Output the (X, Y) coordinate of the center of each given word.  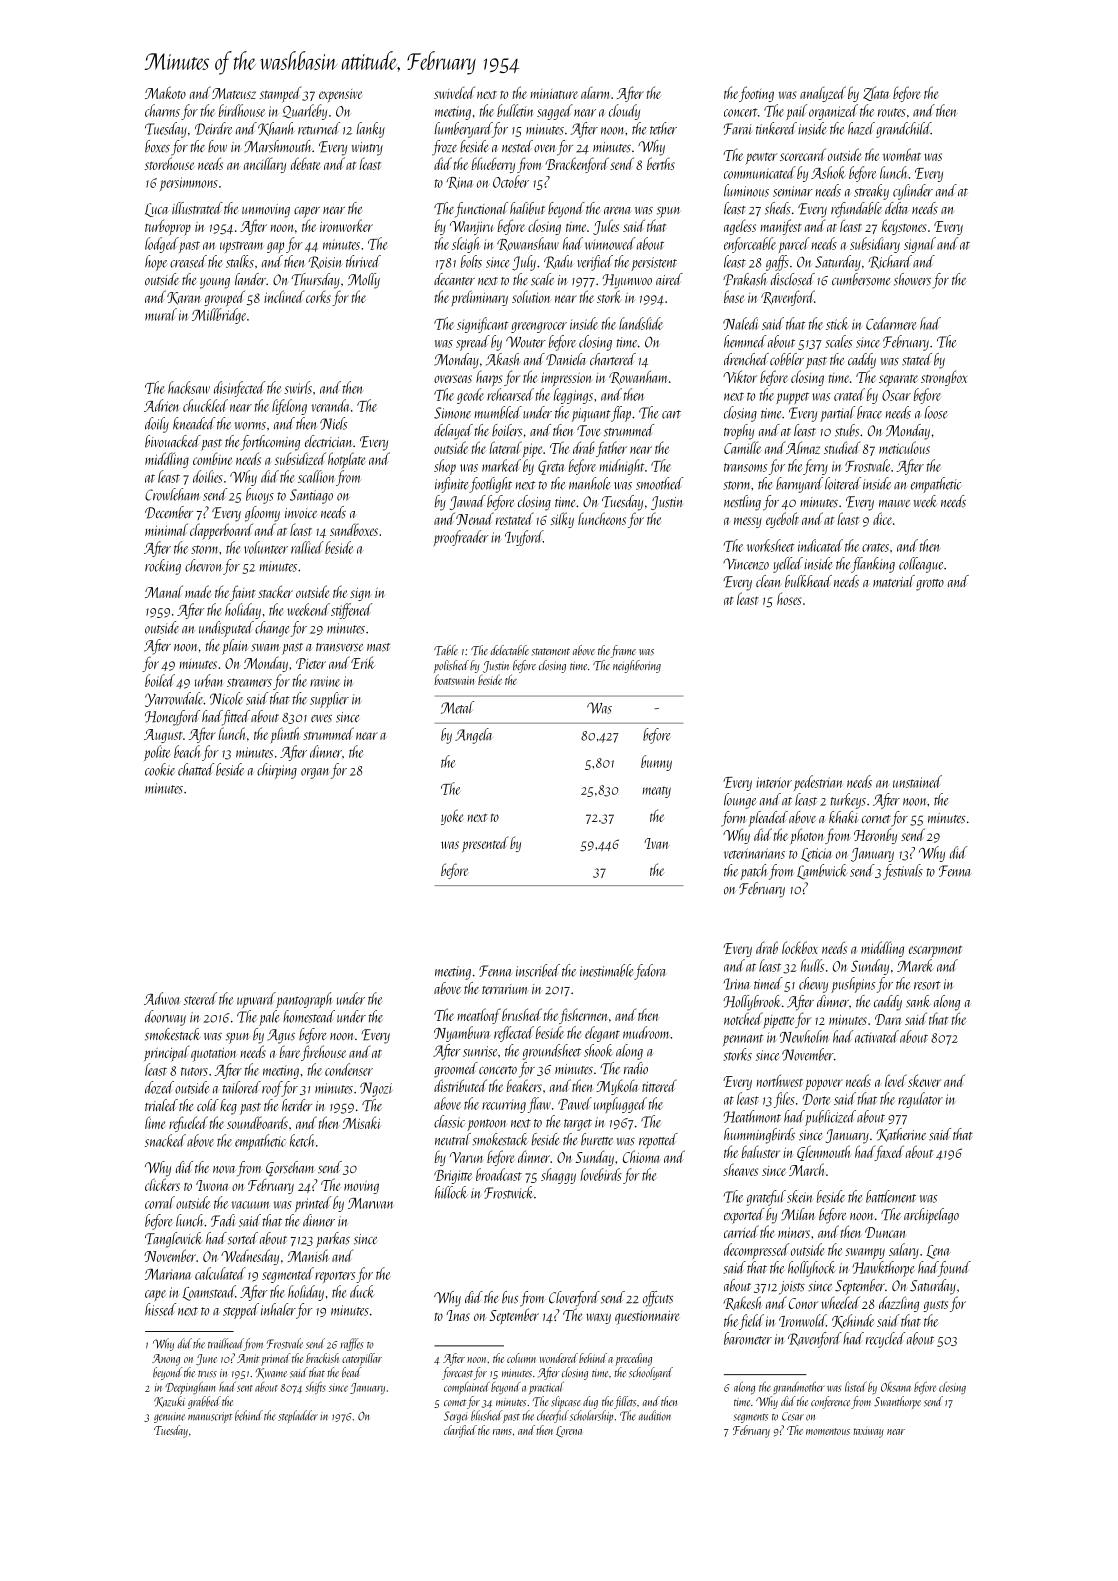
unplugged (620, 1105)
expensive (340, 96)
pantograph (304, 1000)
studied (842, 447)
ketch (302, 1140)
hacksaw (189, 387)
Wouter (526, 342)
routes (892, 112)
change (272, 629)
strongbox (944, 378)
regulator (920, 1100)
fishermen (583, 1016)
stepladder (298, 1416)
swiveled (454, 92)
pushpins (853, 985)
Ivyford (524, 538)
